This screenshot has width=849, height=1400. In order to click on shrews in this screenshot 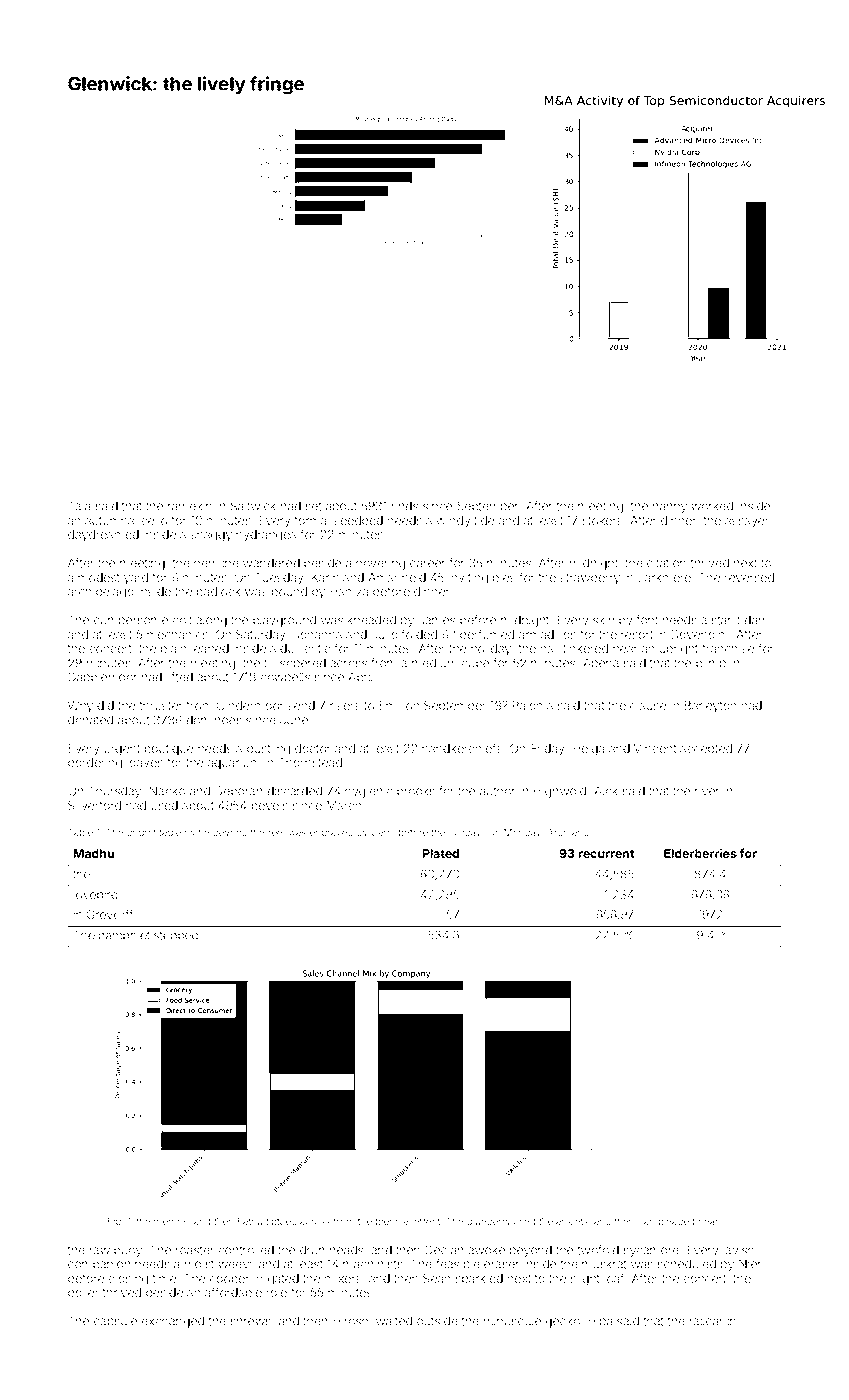, I will do `click(251, 1321)`.
